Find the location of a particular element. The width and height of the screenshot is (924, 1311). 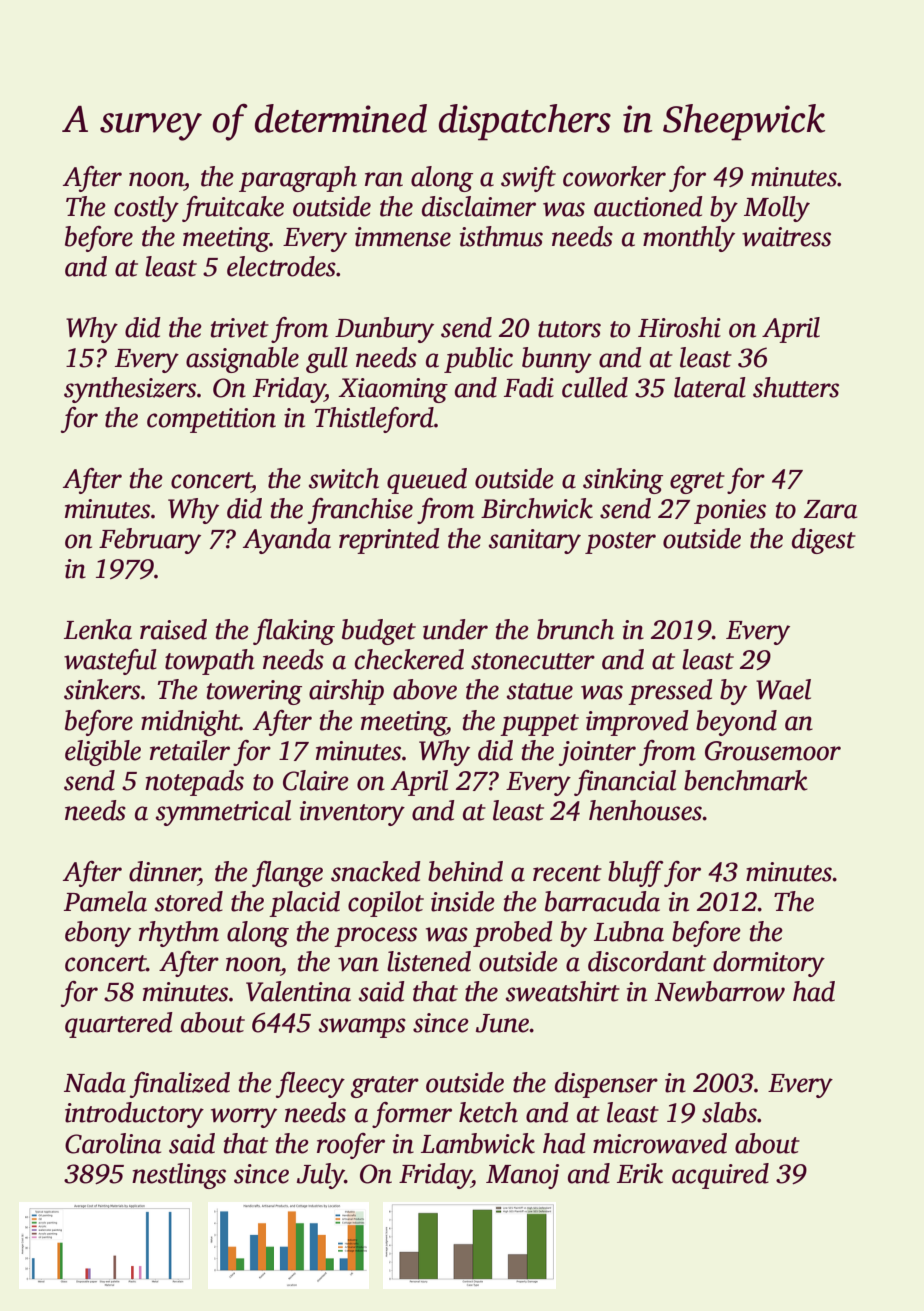

fruitcake is located at coordinates (233, 209).
